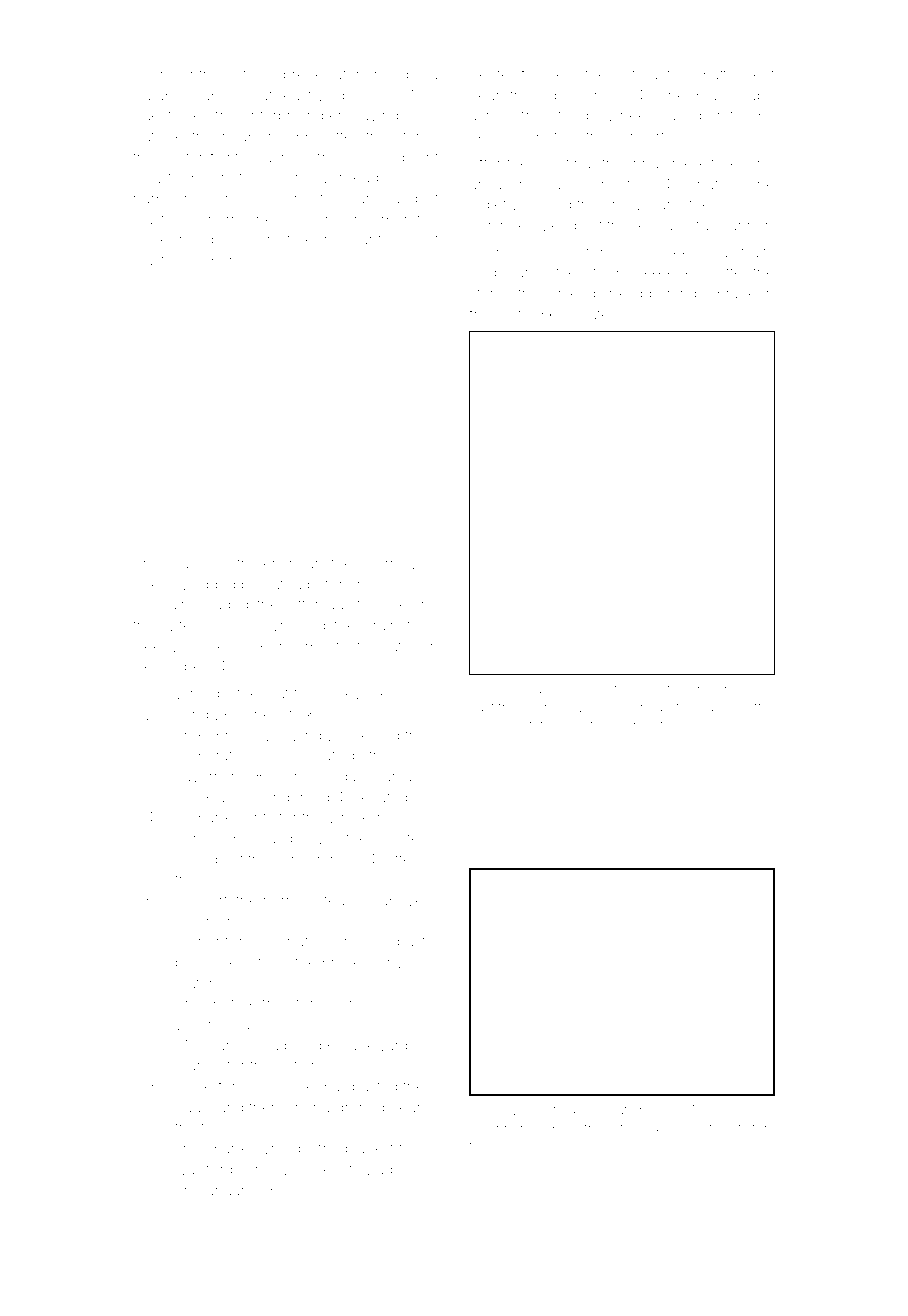 This image has width=908, height=1316. What do you see at coordinates (225, 1192) in the image?
I see `January` at bounding box center [225, 1192].
